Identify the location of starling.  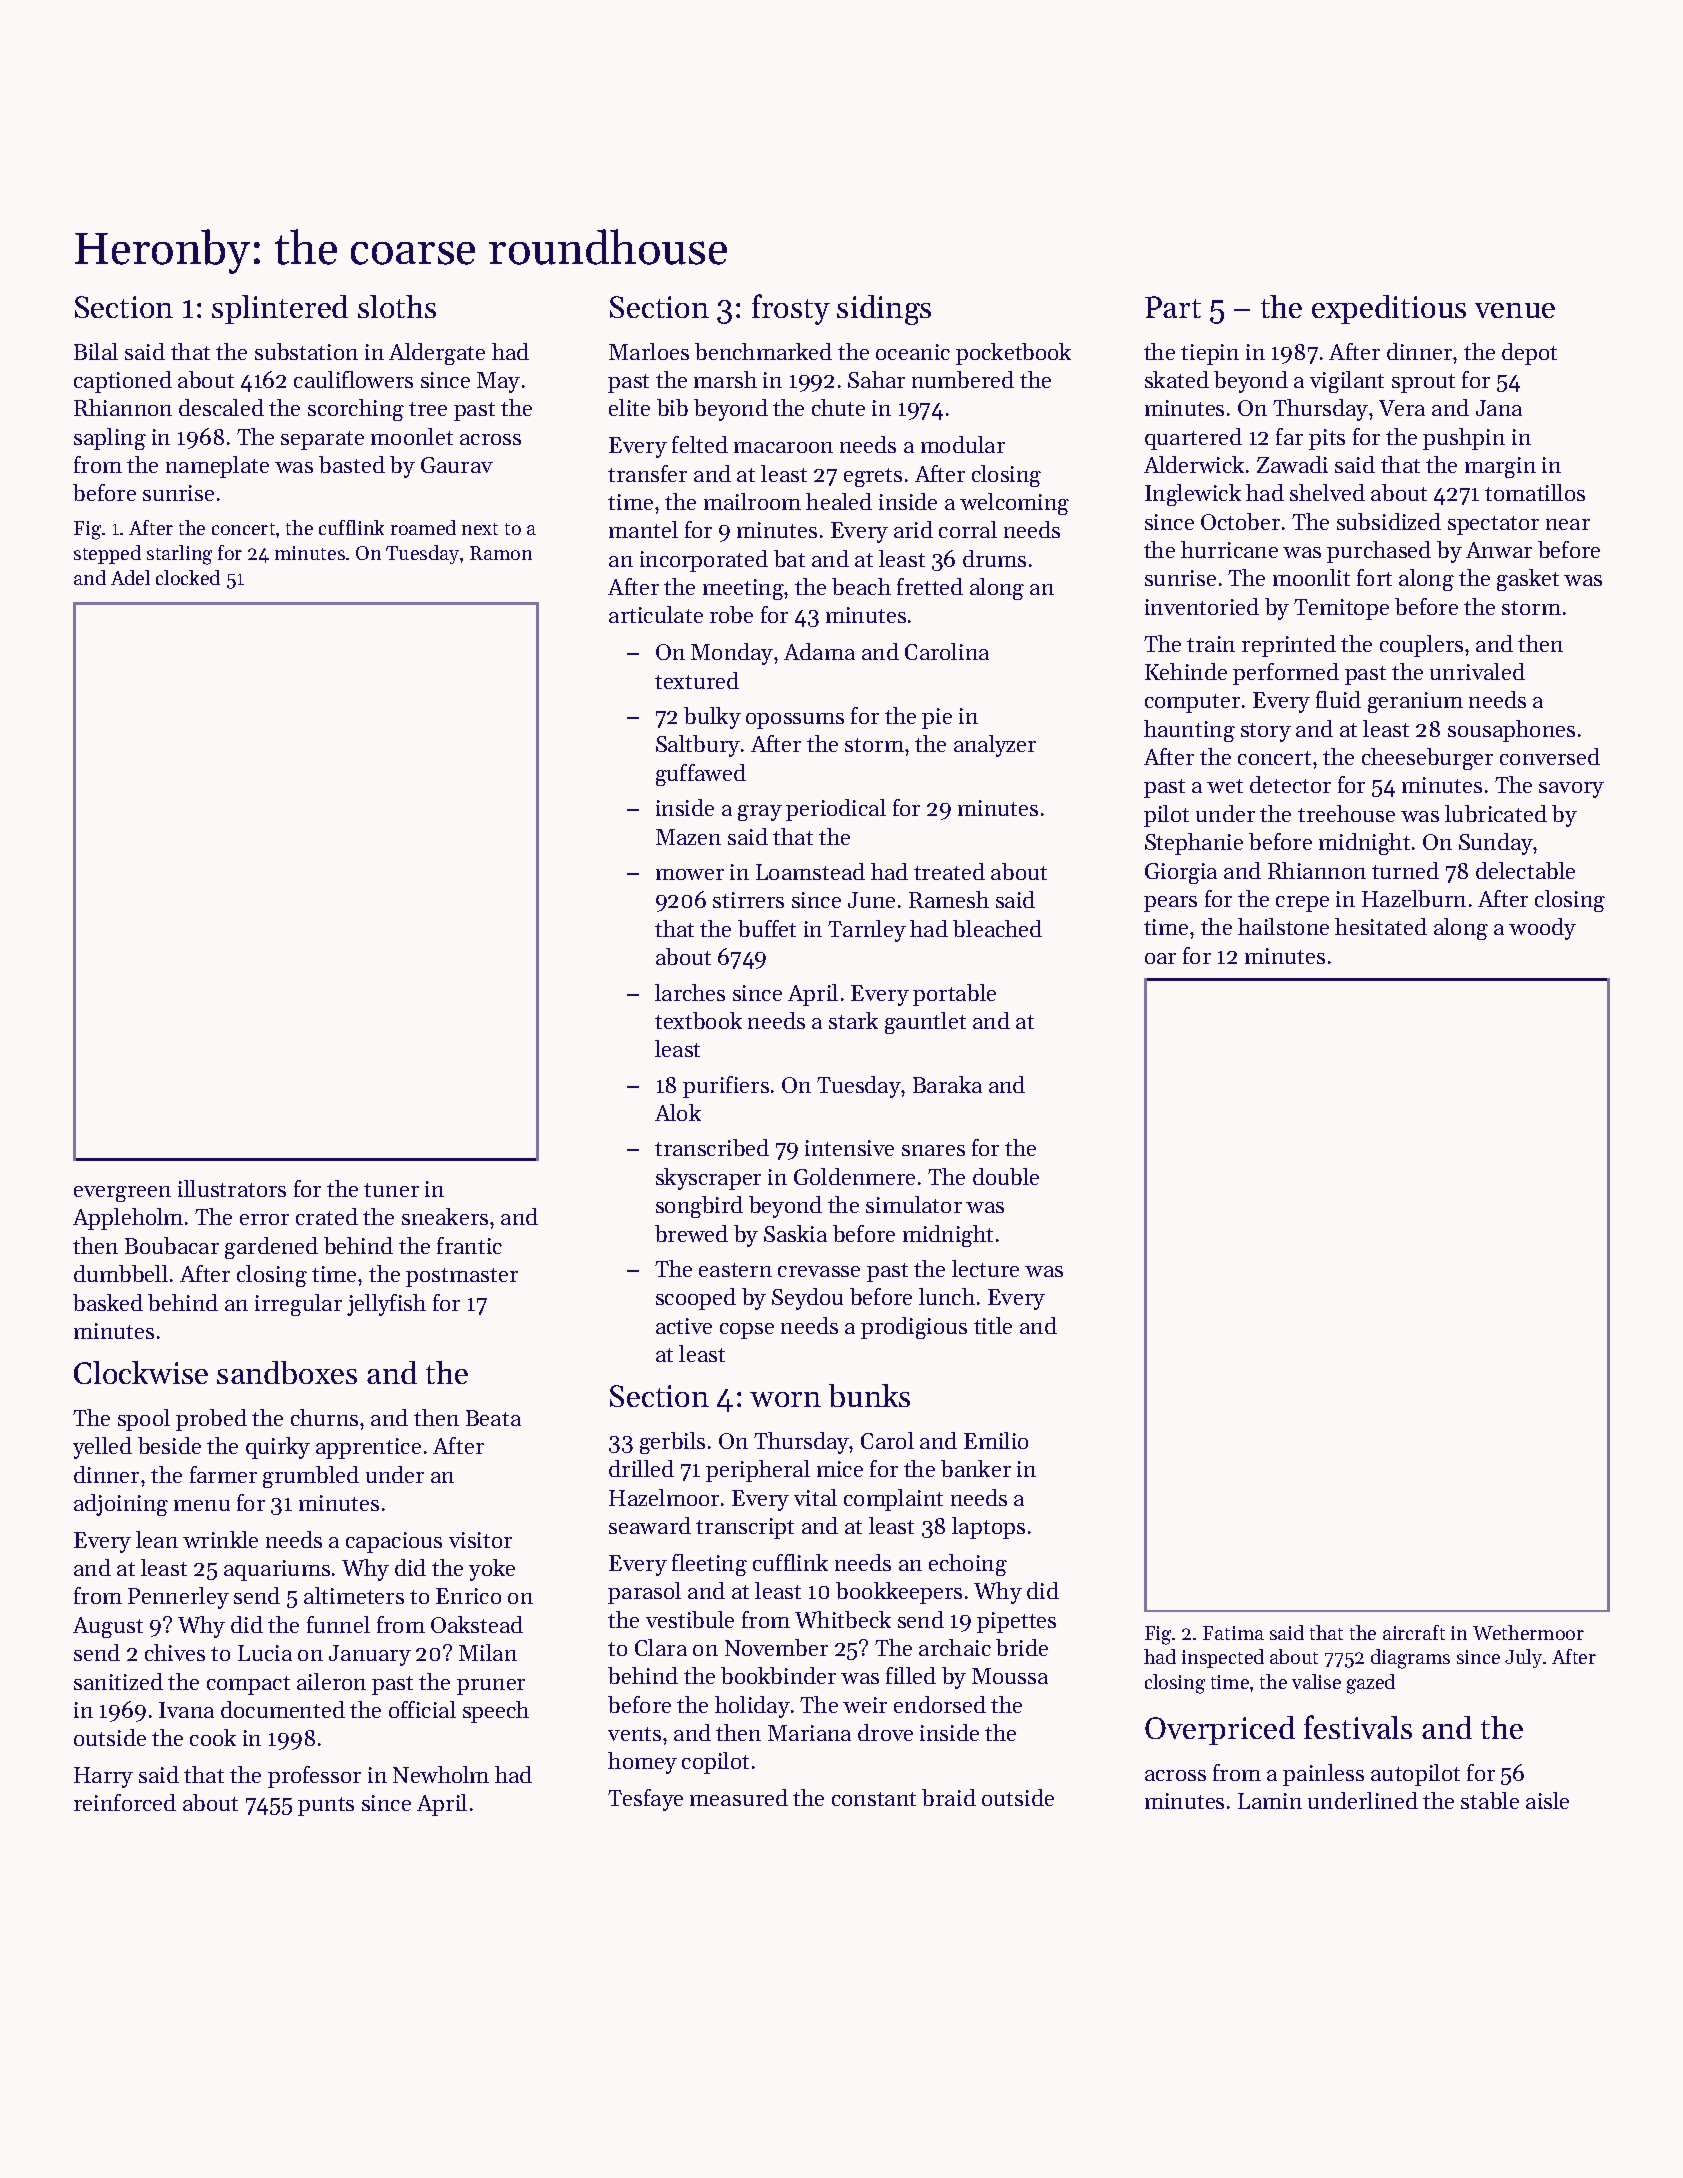
(179, 555).
